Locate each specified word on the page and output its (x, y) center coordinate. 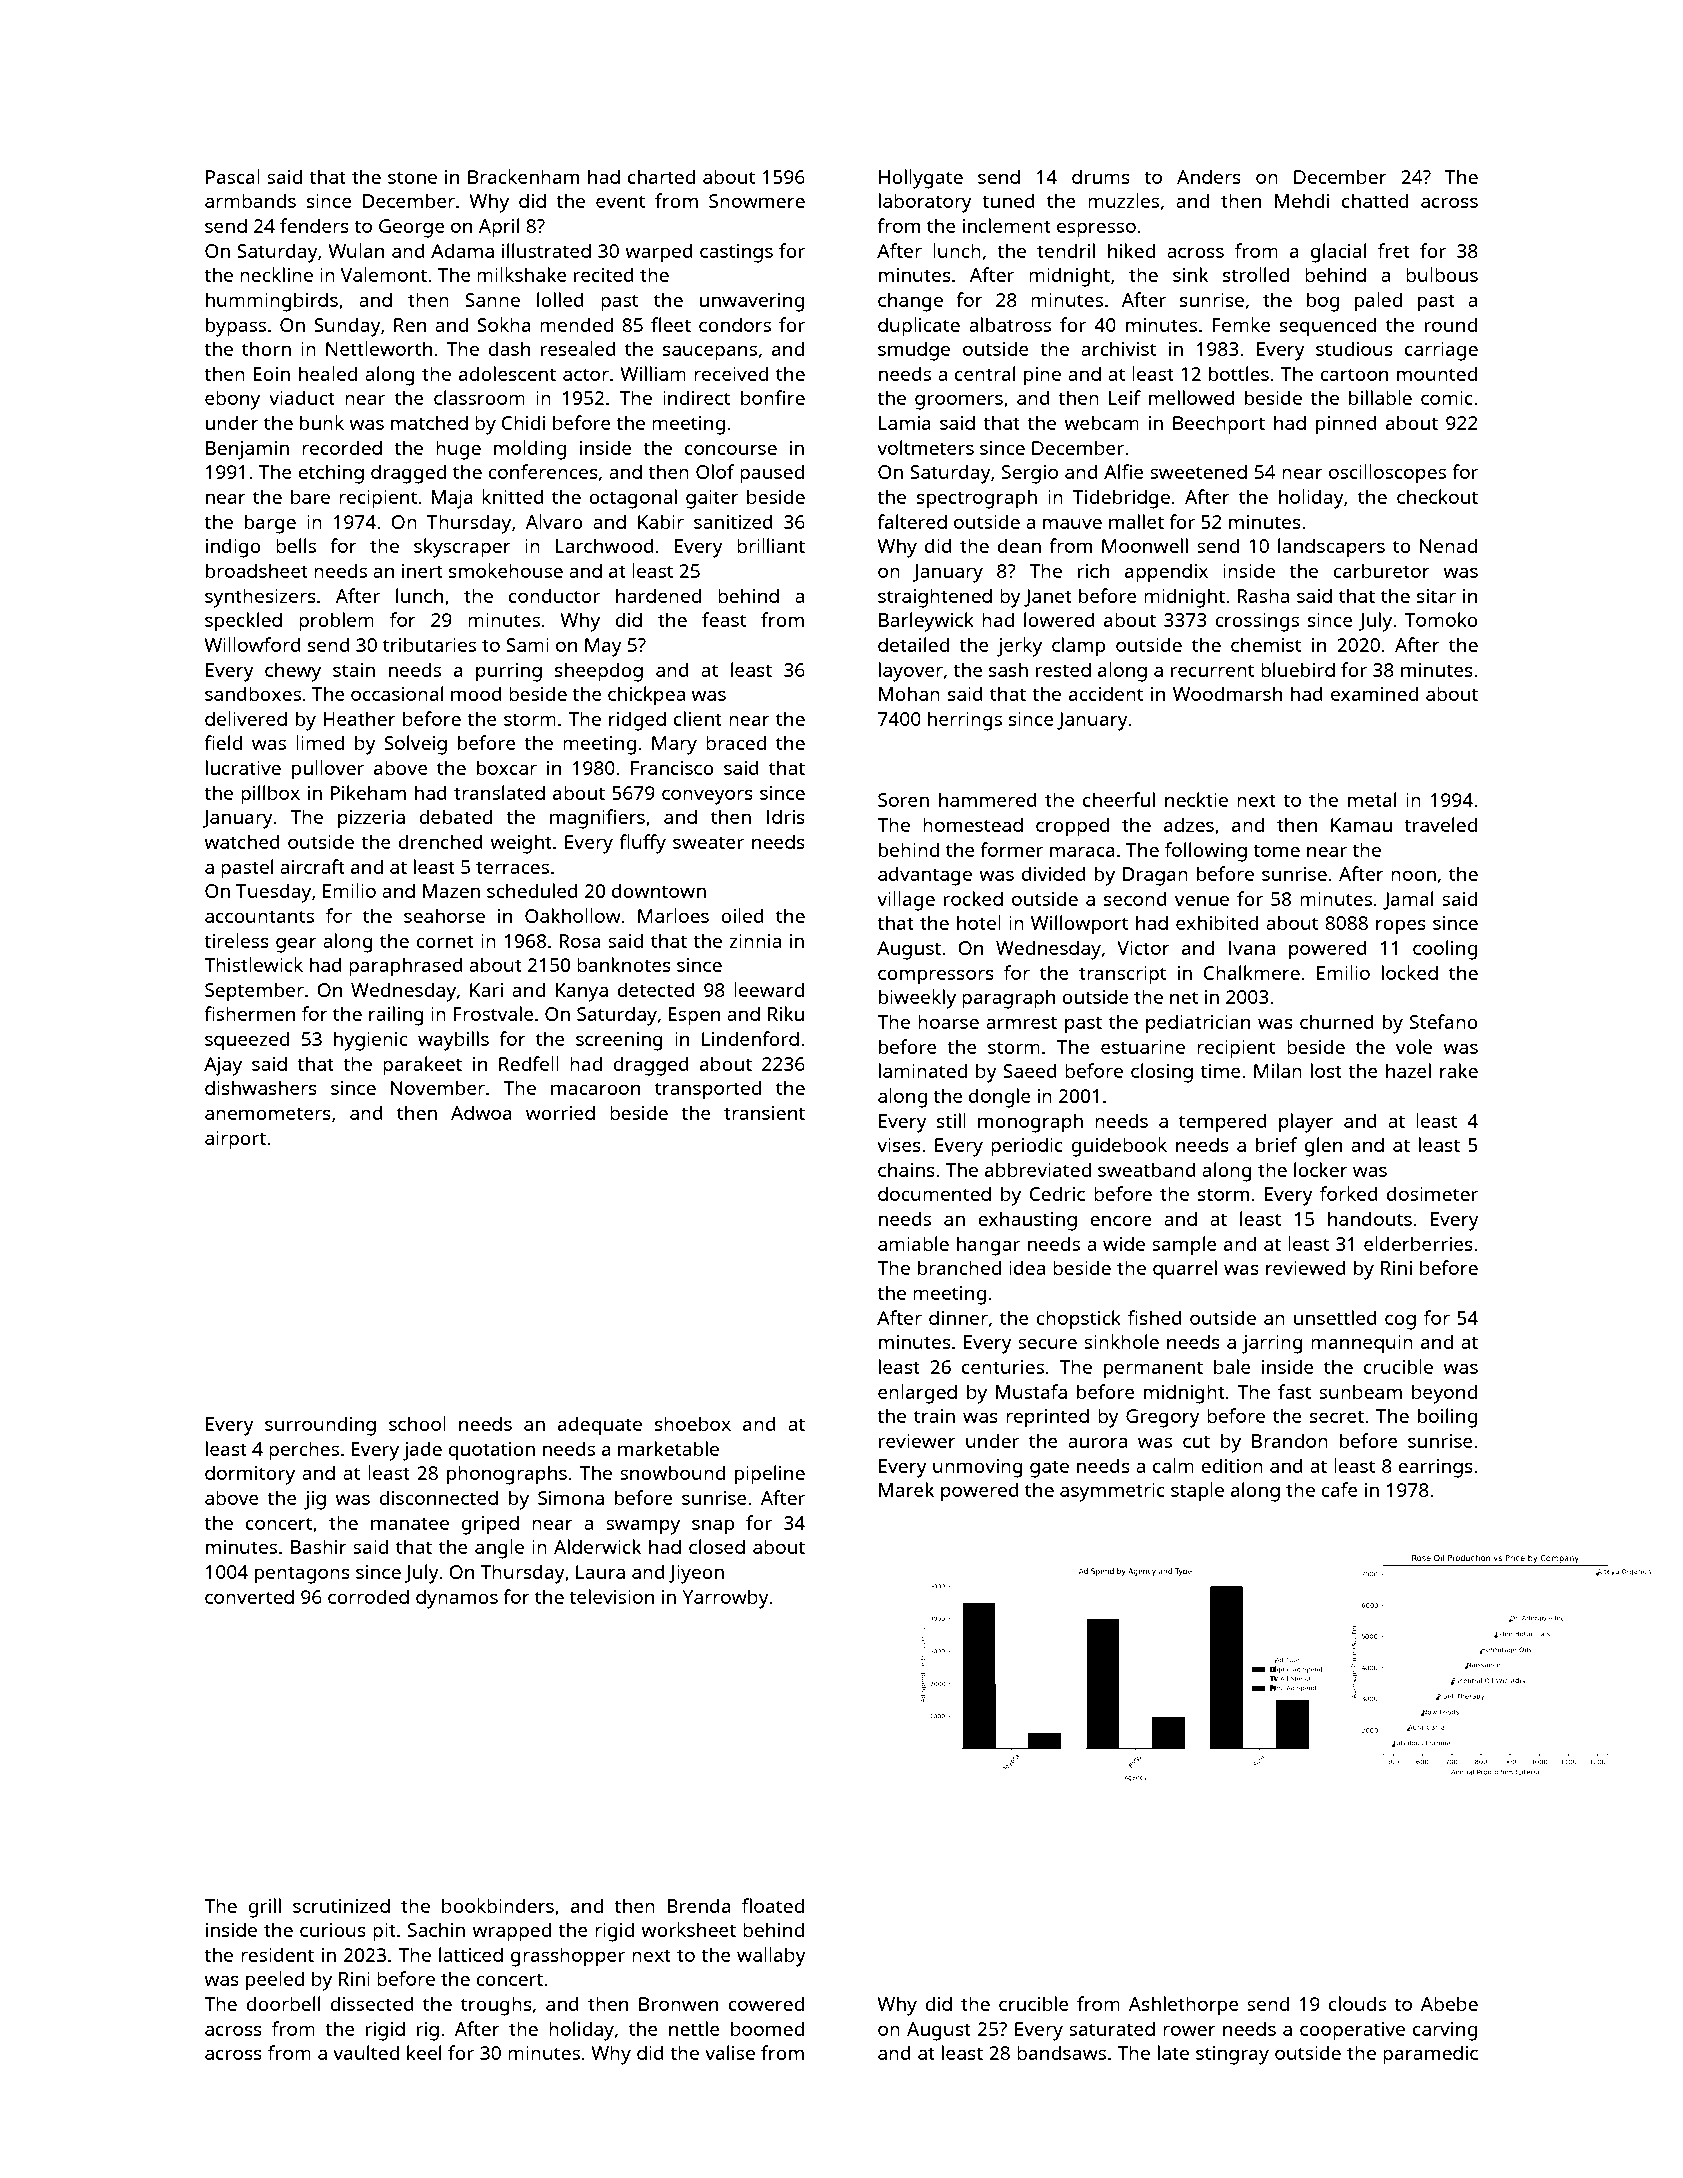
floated (773, 1905)
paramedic (1430, 2055)
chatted (1375, 200)
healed (328, 373)
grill (264, 1908)
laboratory (925, 203)
